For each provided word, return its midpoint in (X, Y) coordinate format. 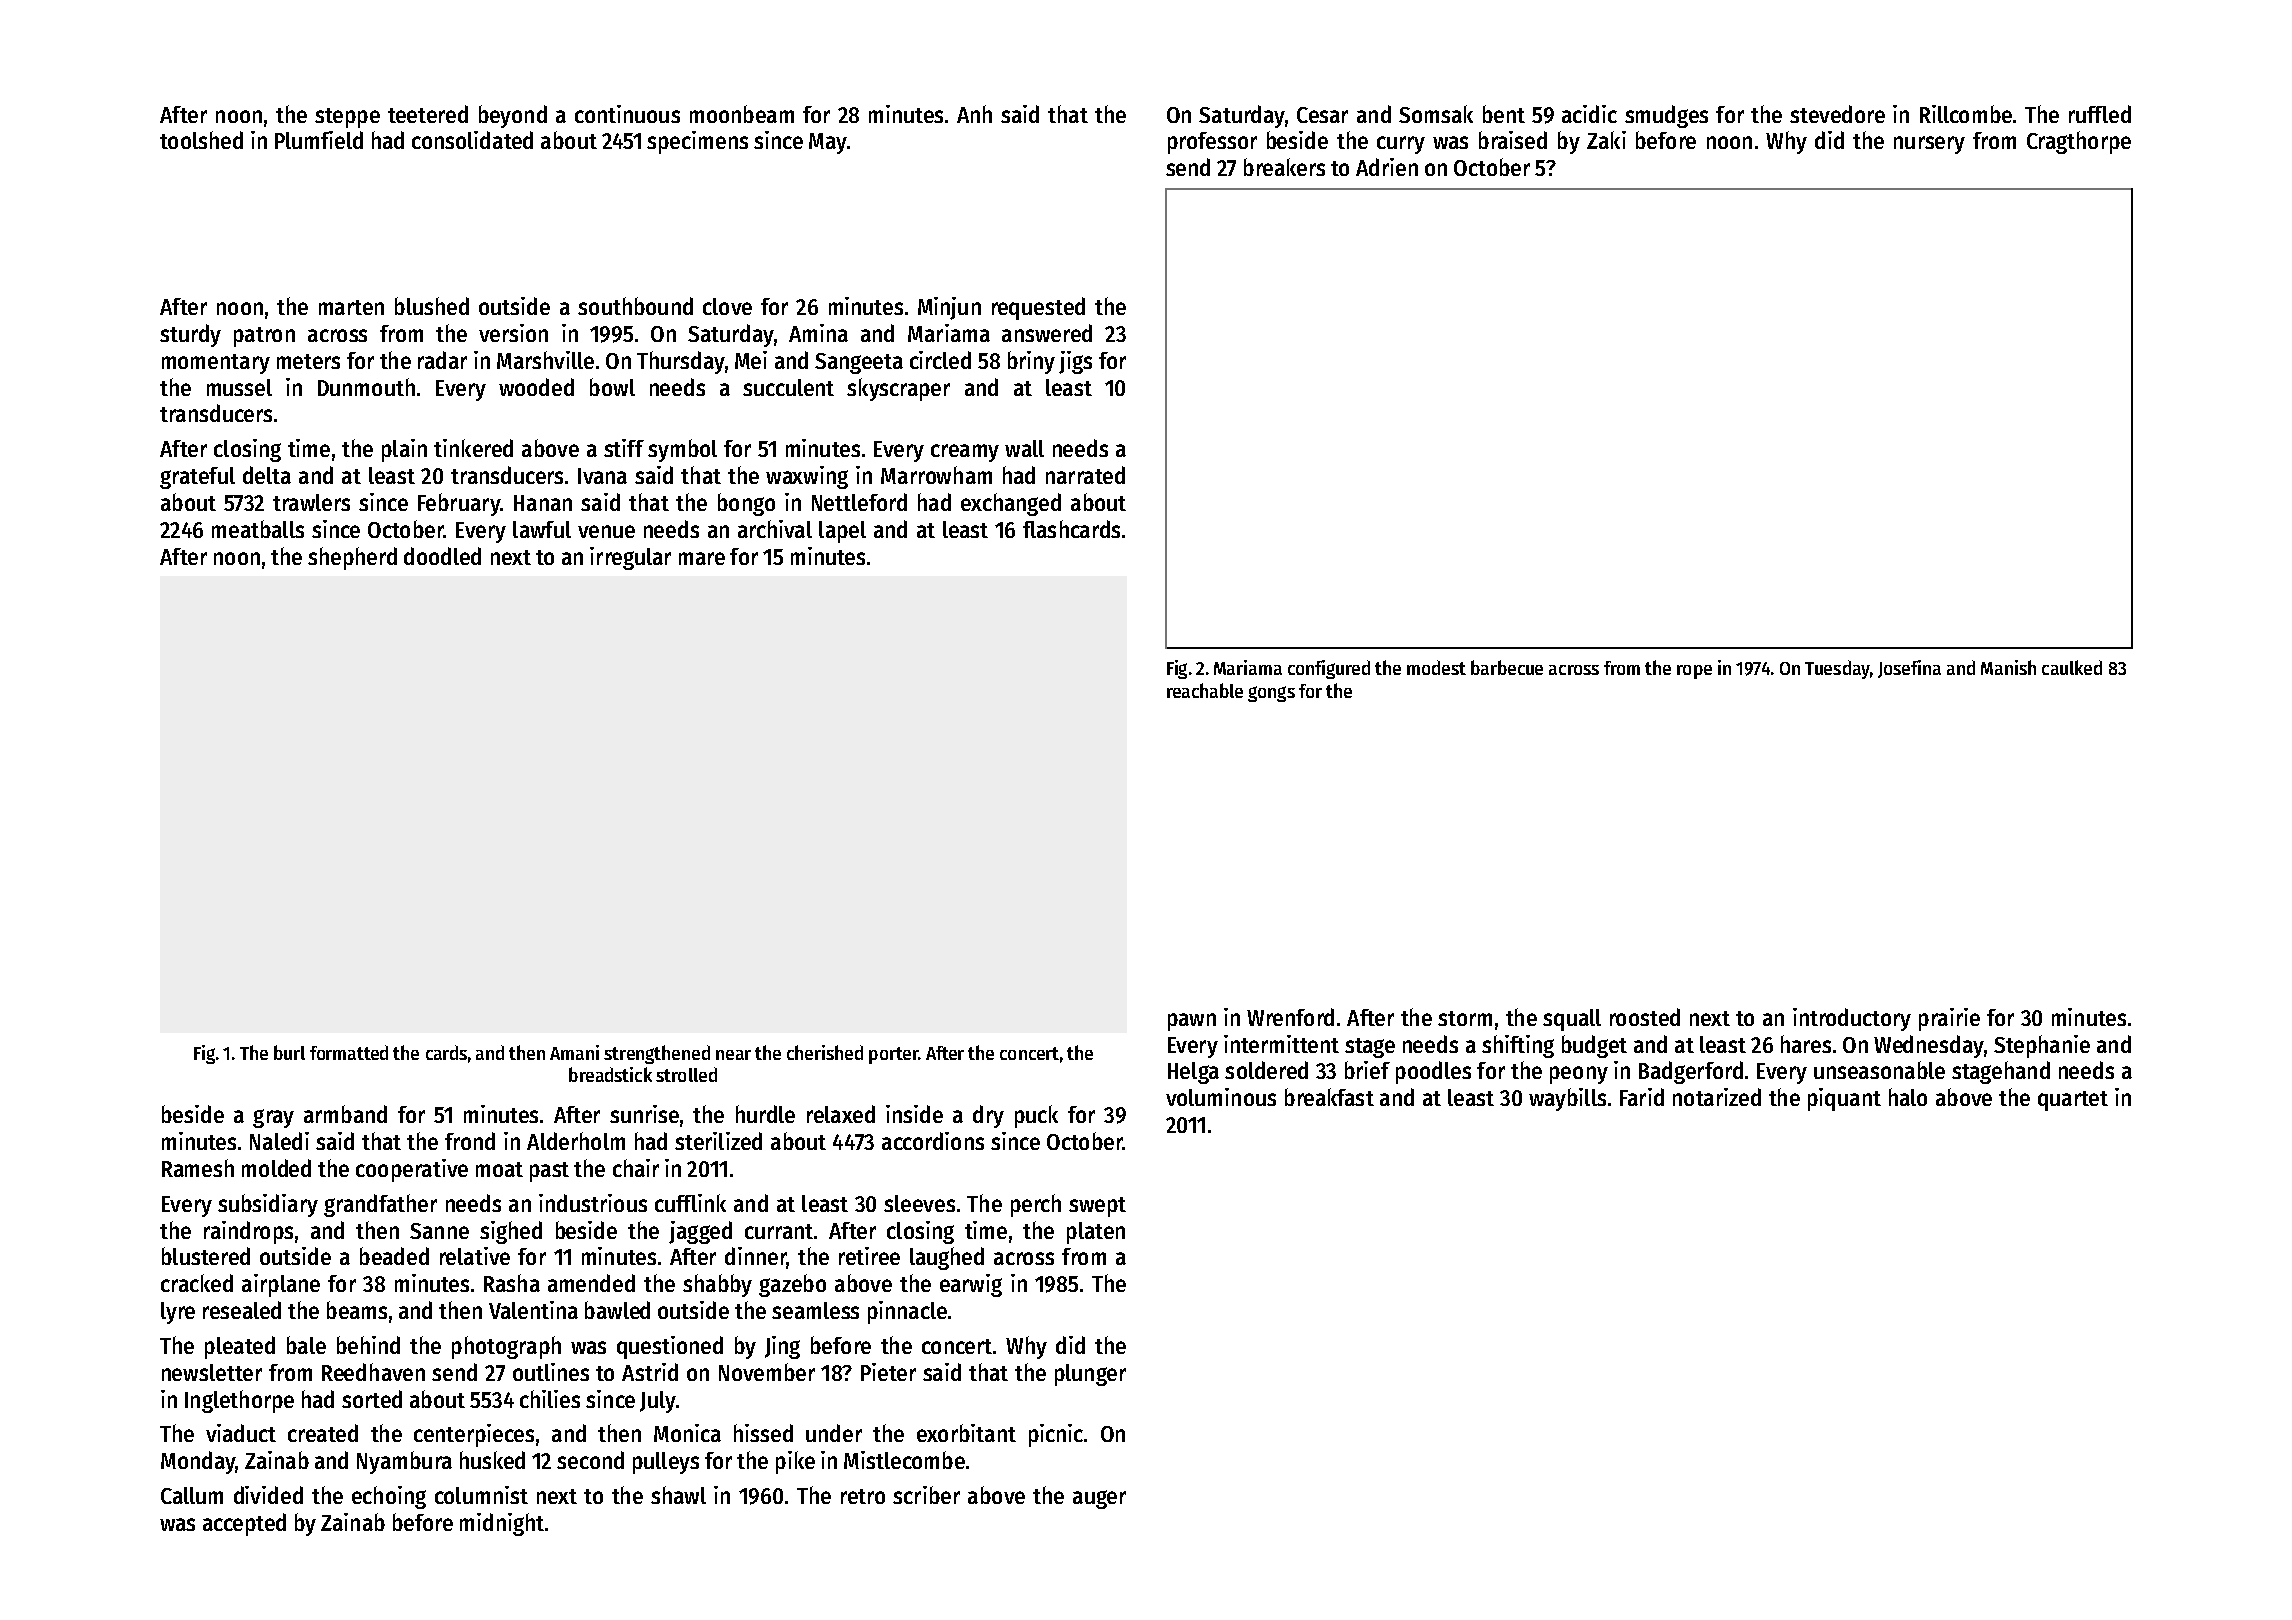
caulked (2072, 667)
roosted (1645, 1017)
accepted (244, 1524)
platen (1096, 1233)
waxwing (807, 477)
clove (727, 306)
